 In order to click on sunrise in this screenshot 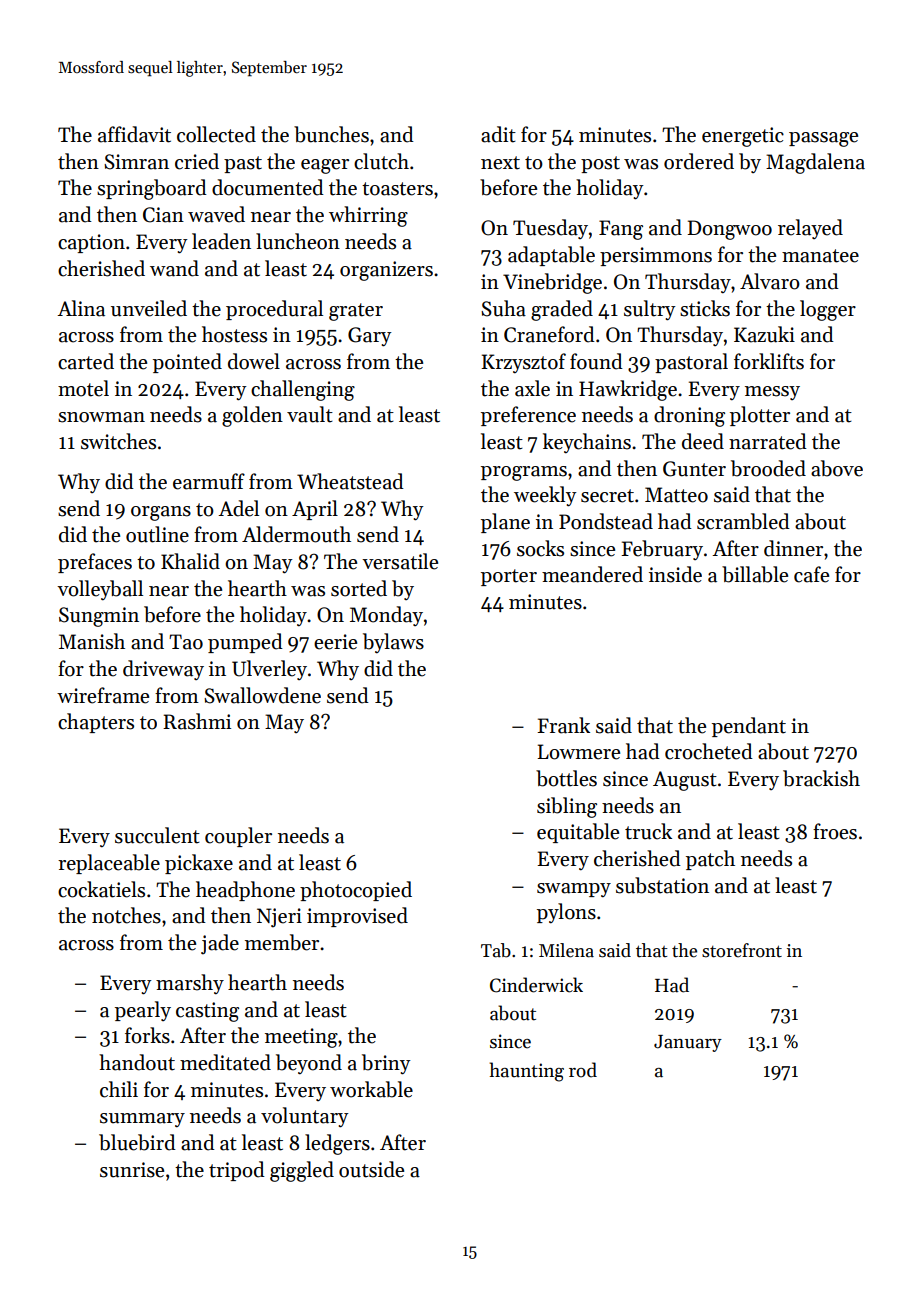, I will do `click(132, 1170)`.
